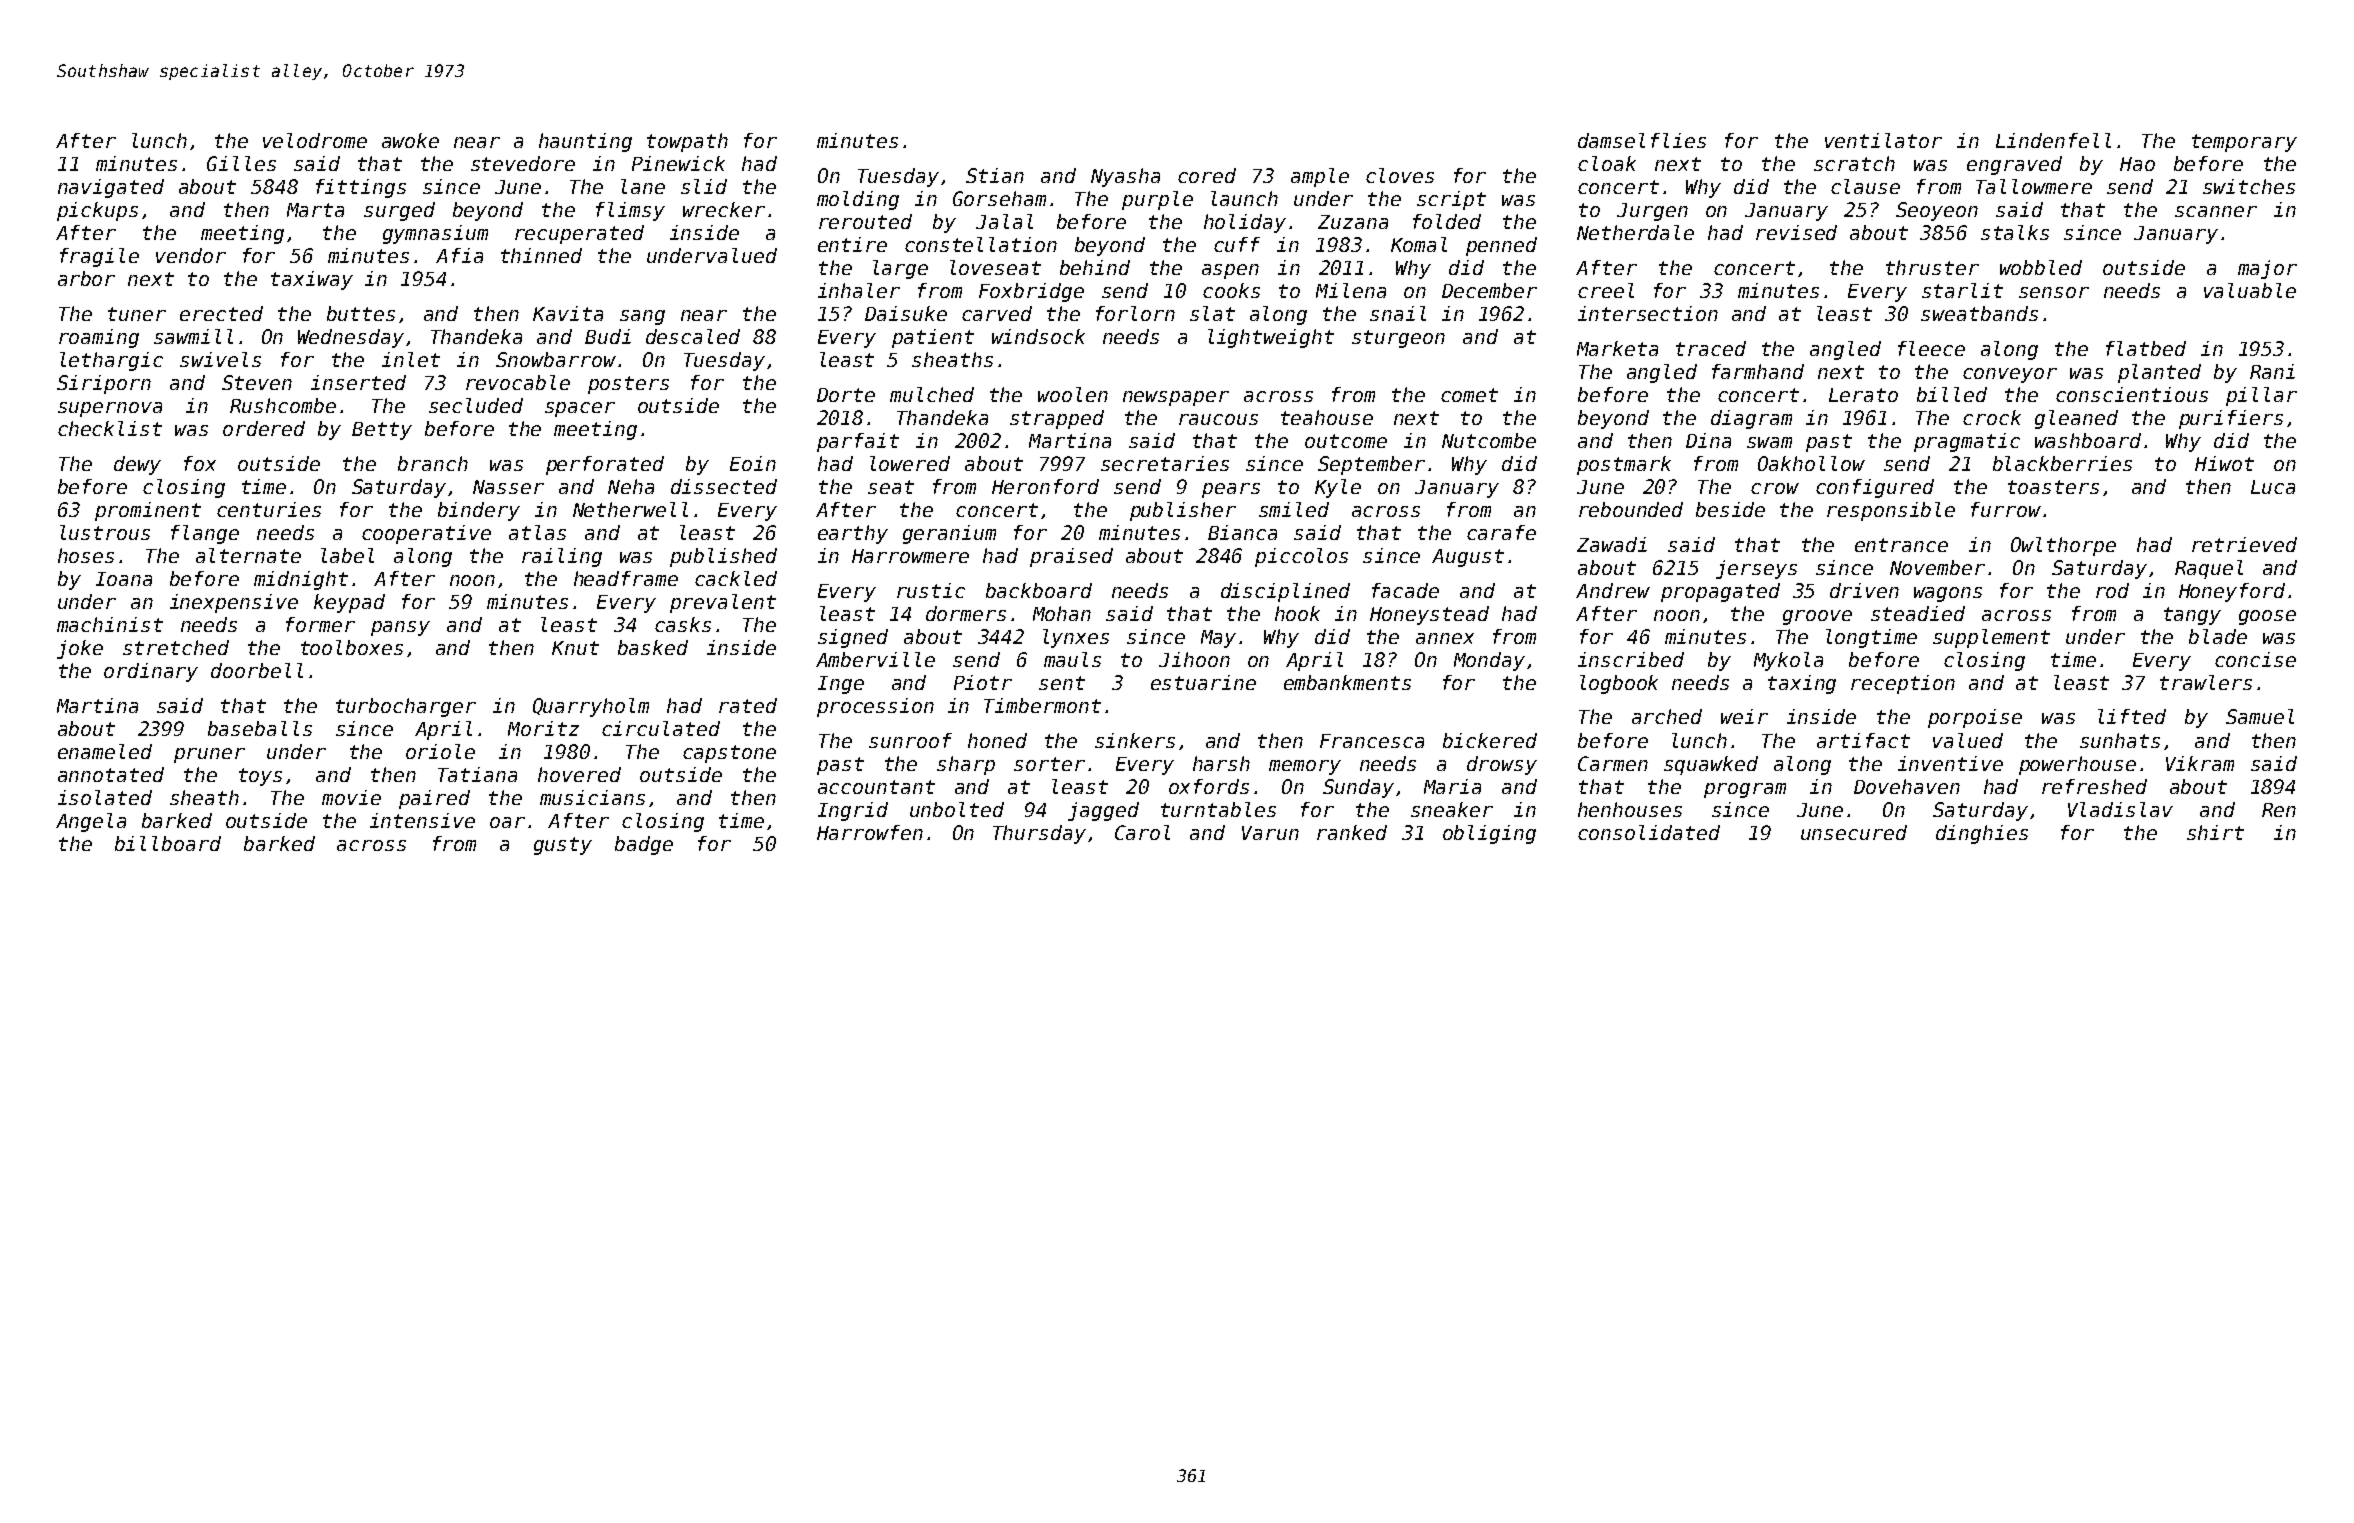  What do you see at coordinates (983, 682) in the screenshot?
I see `Piotr` at bounding box center [983, 682].
